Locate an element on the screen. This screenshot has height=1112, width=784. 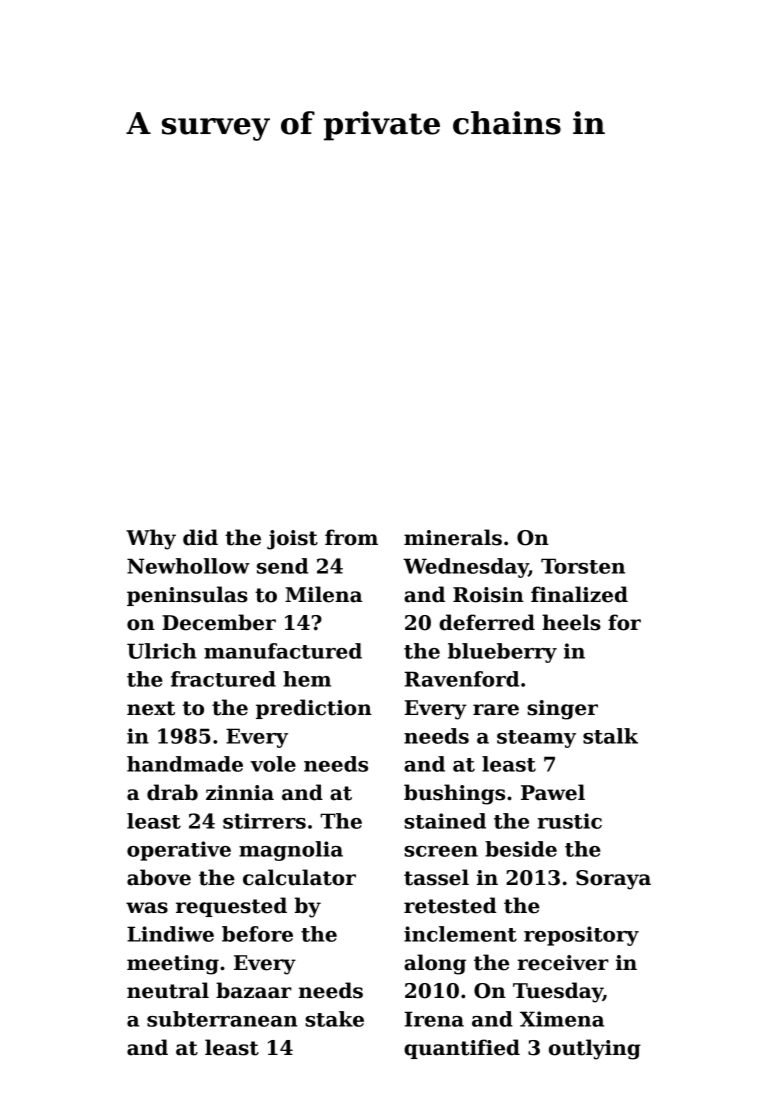
from is located at coordinates (351, 537).
